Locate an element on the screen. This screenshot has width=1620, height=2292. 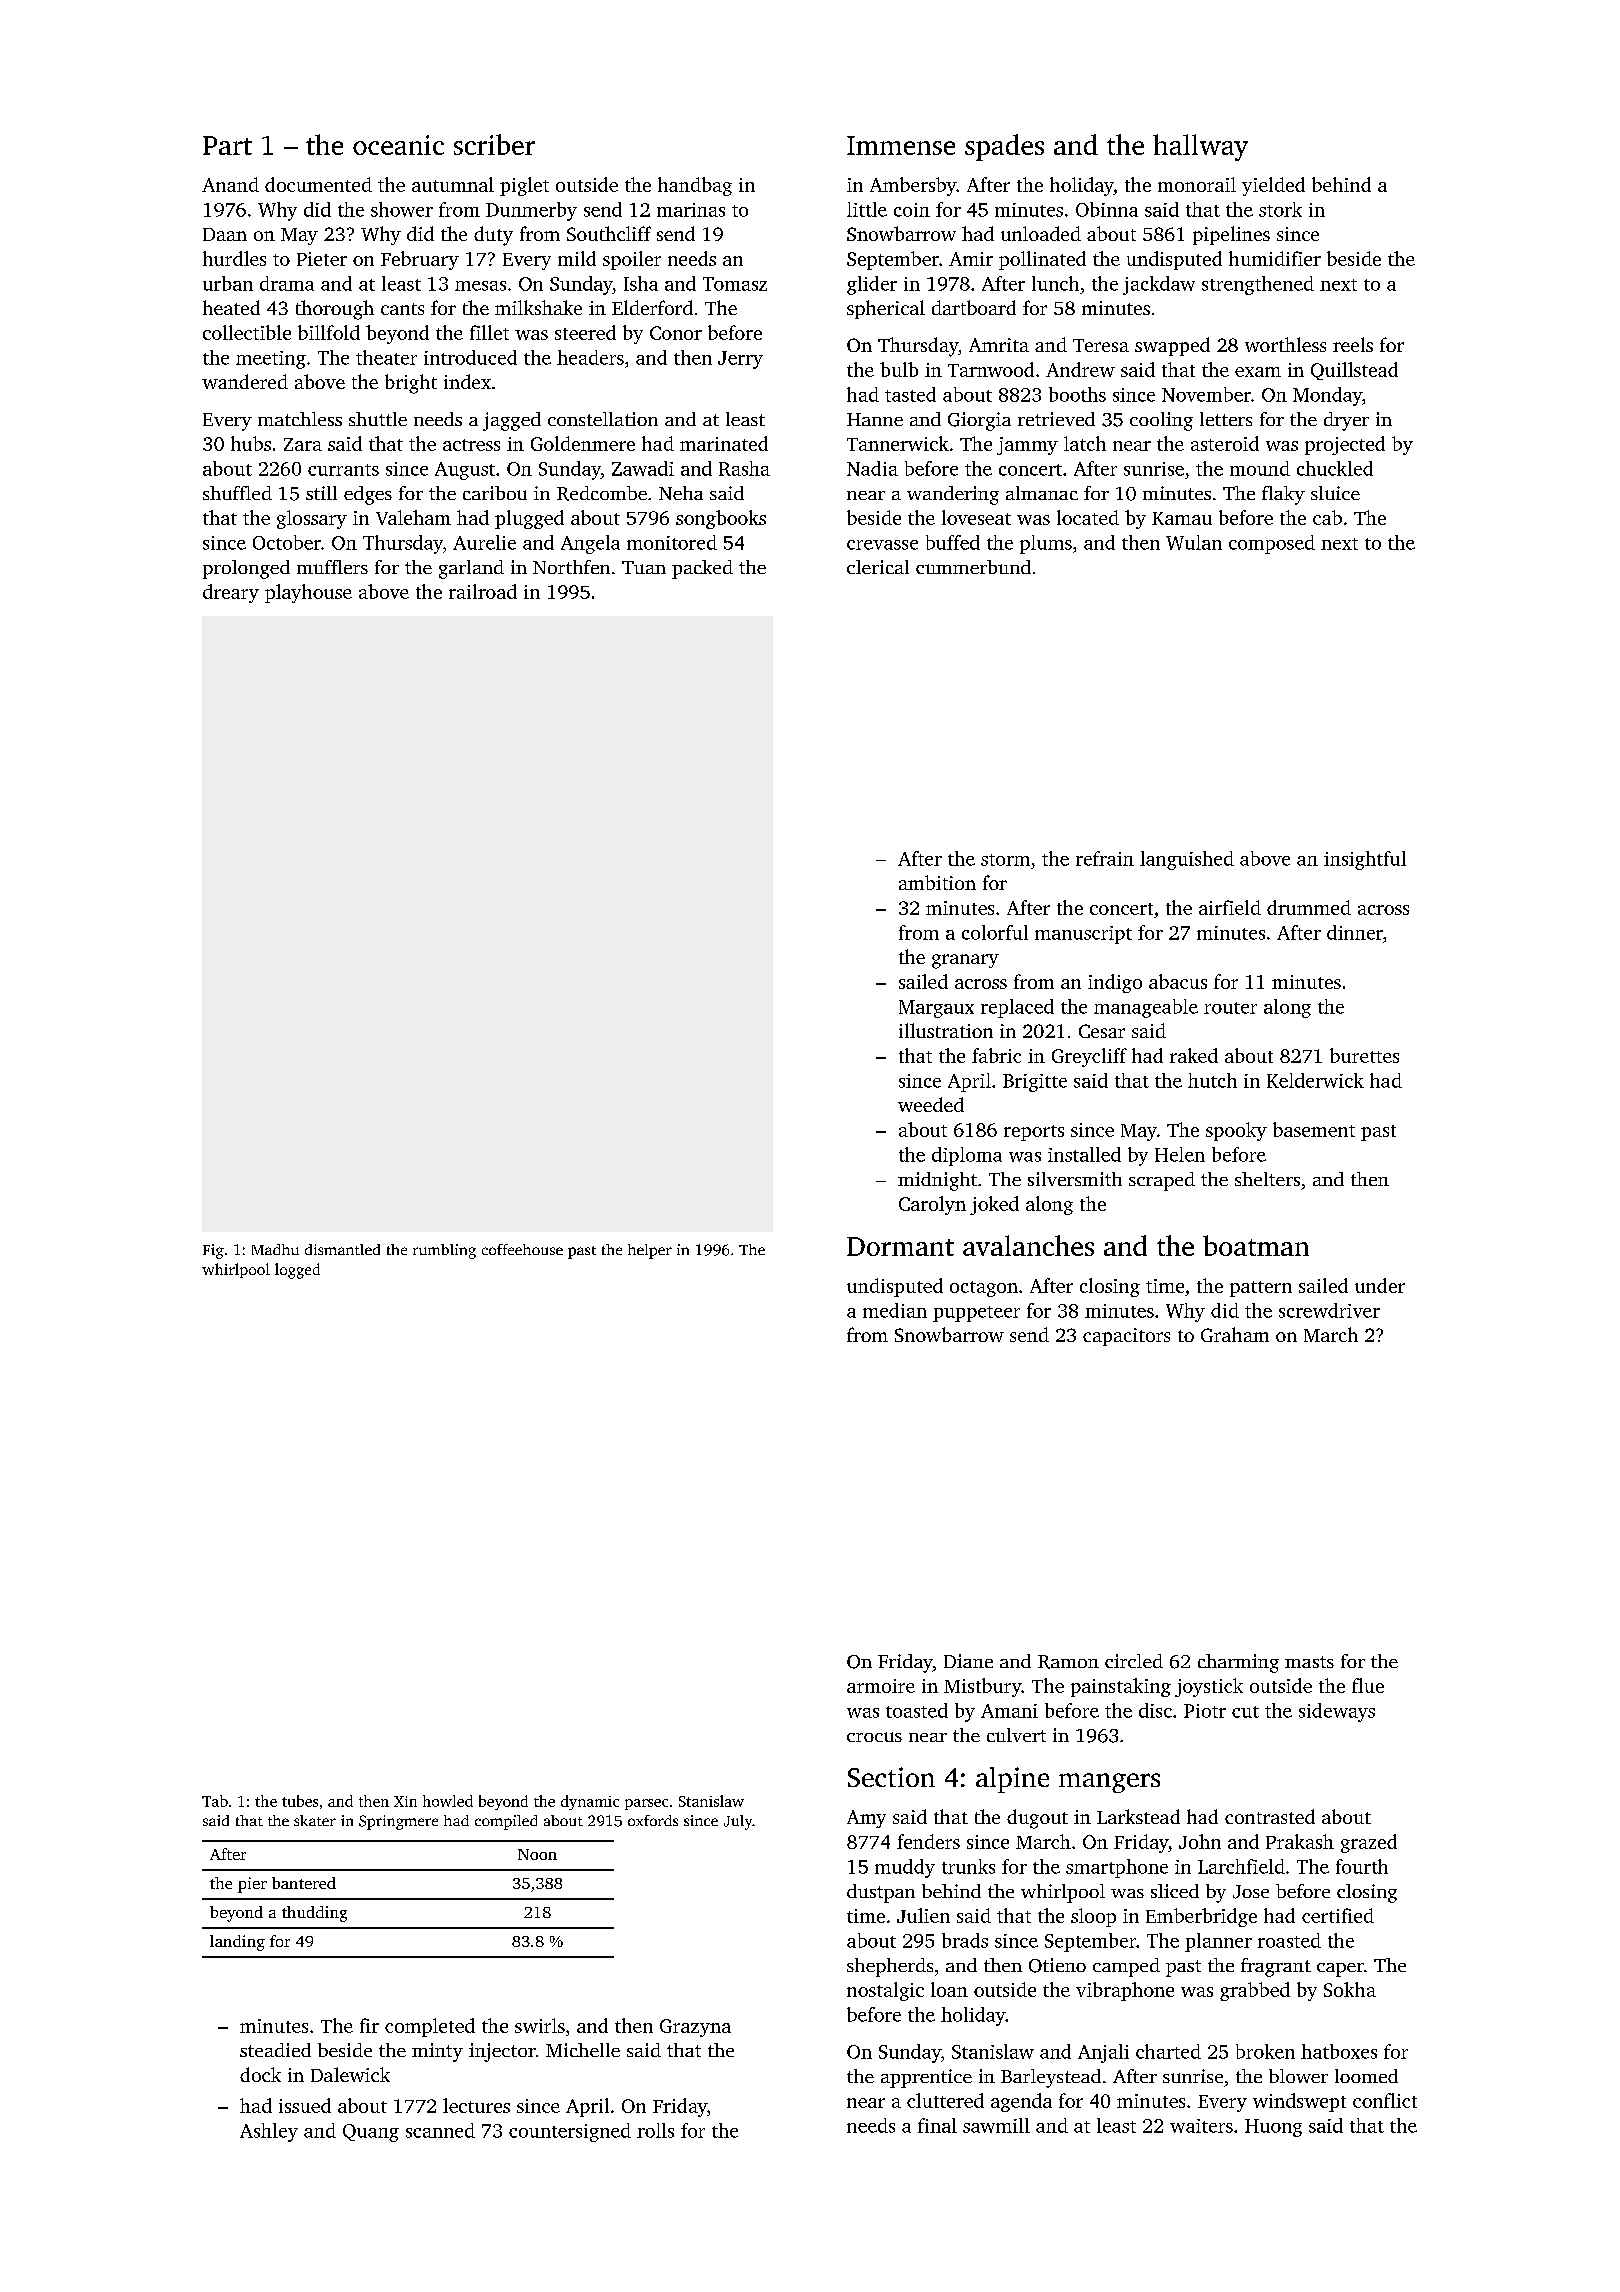
Zara is located at coordinates (303, 444).
